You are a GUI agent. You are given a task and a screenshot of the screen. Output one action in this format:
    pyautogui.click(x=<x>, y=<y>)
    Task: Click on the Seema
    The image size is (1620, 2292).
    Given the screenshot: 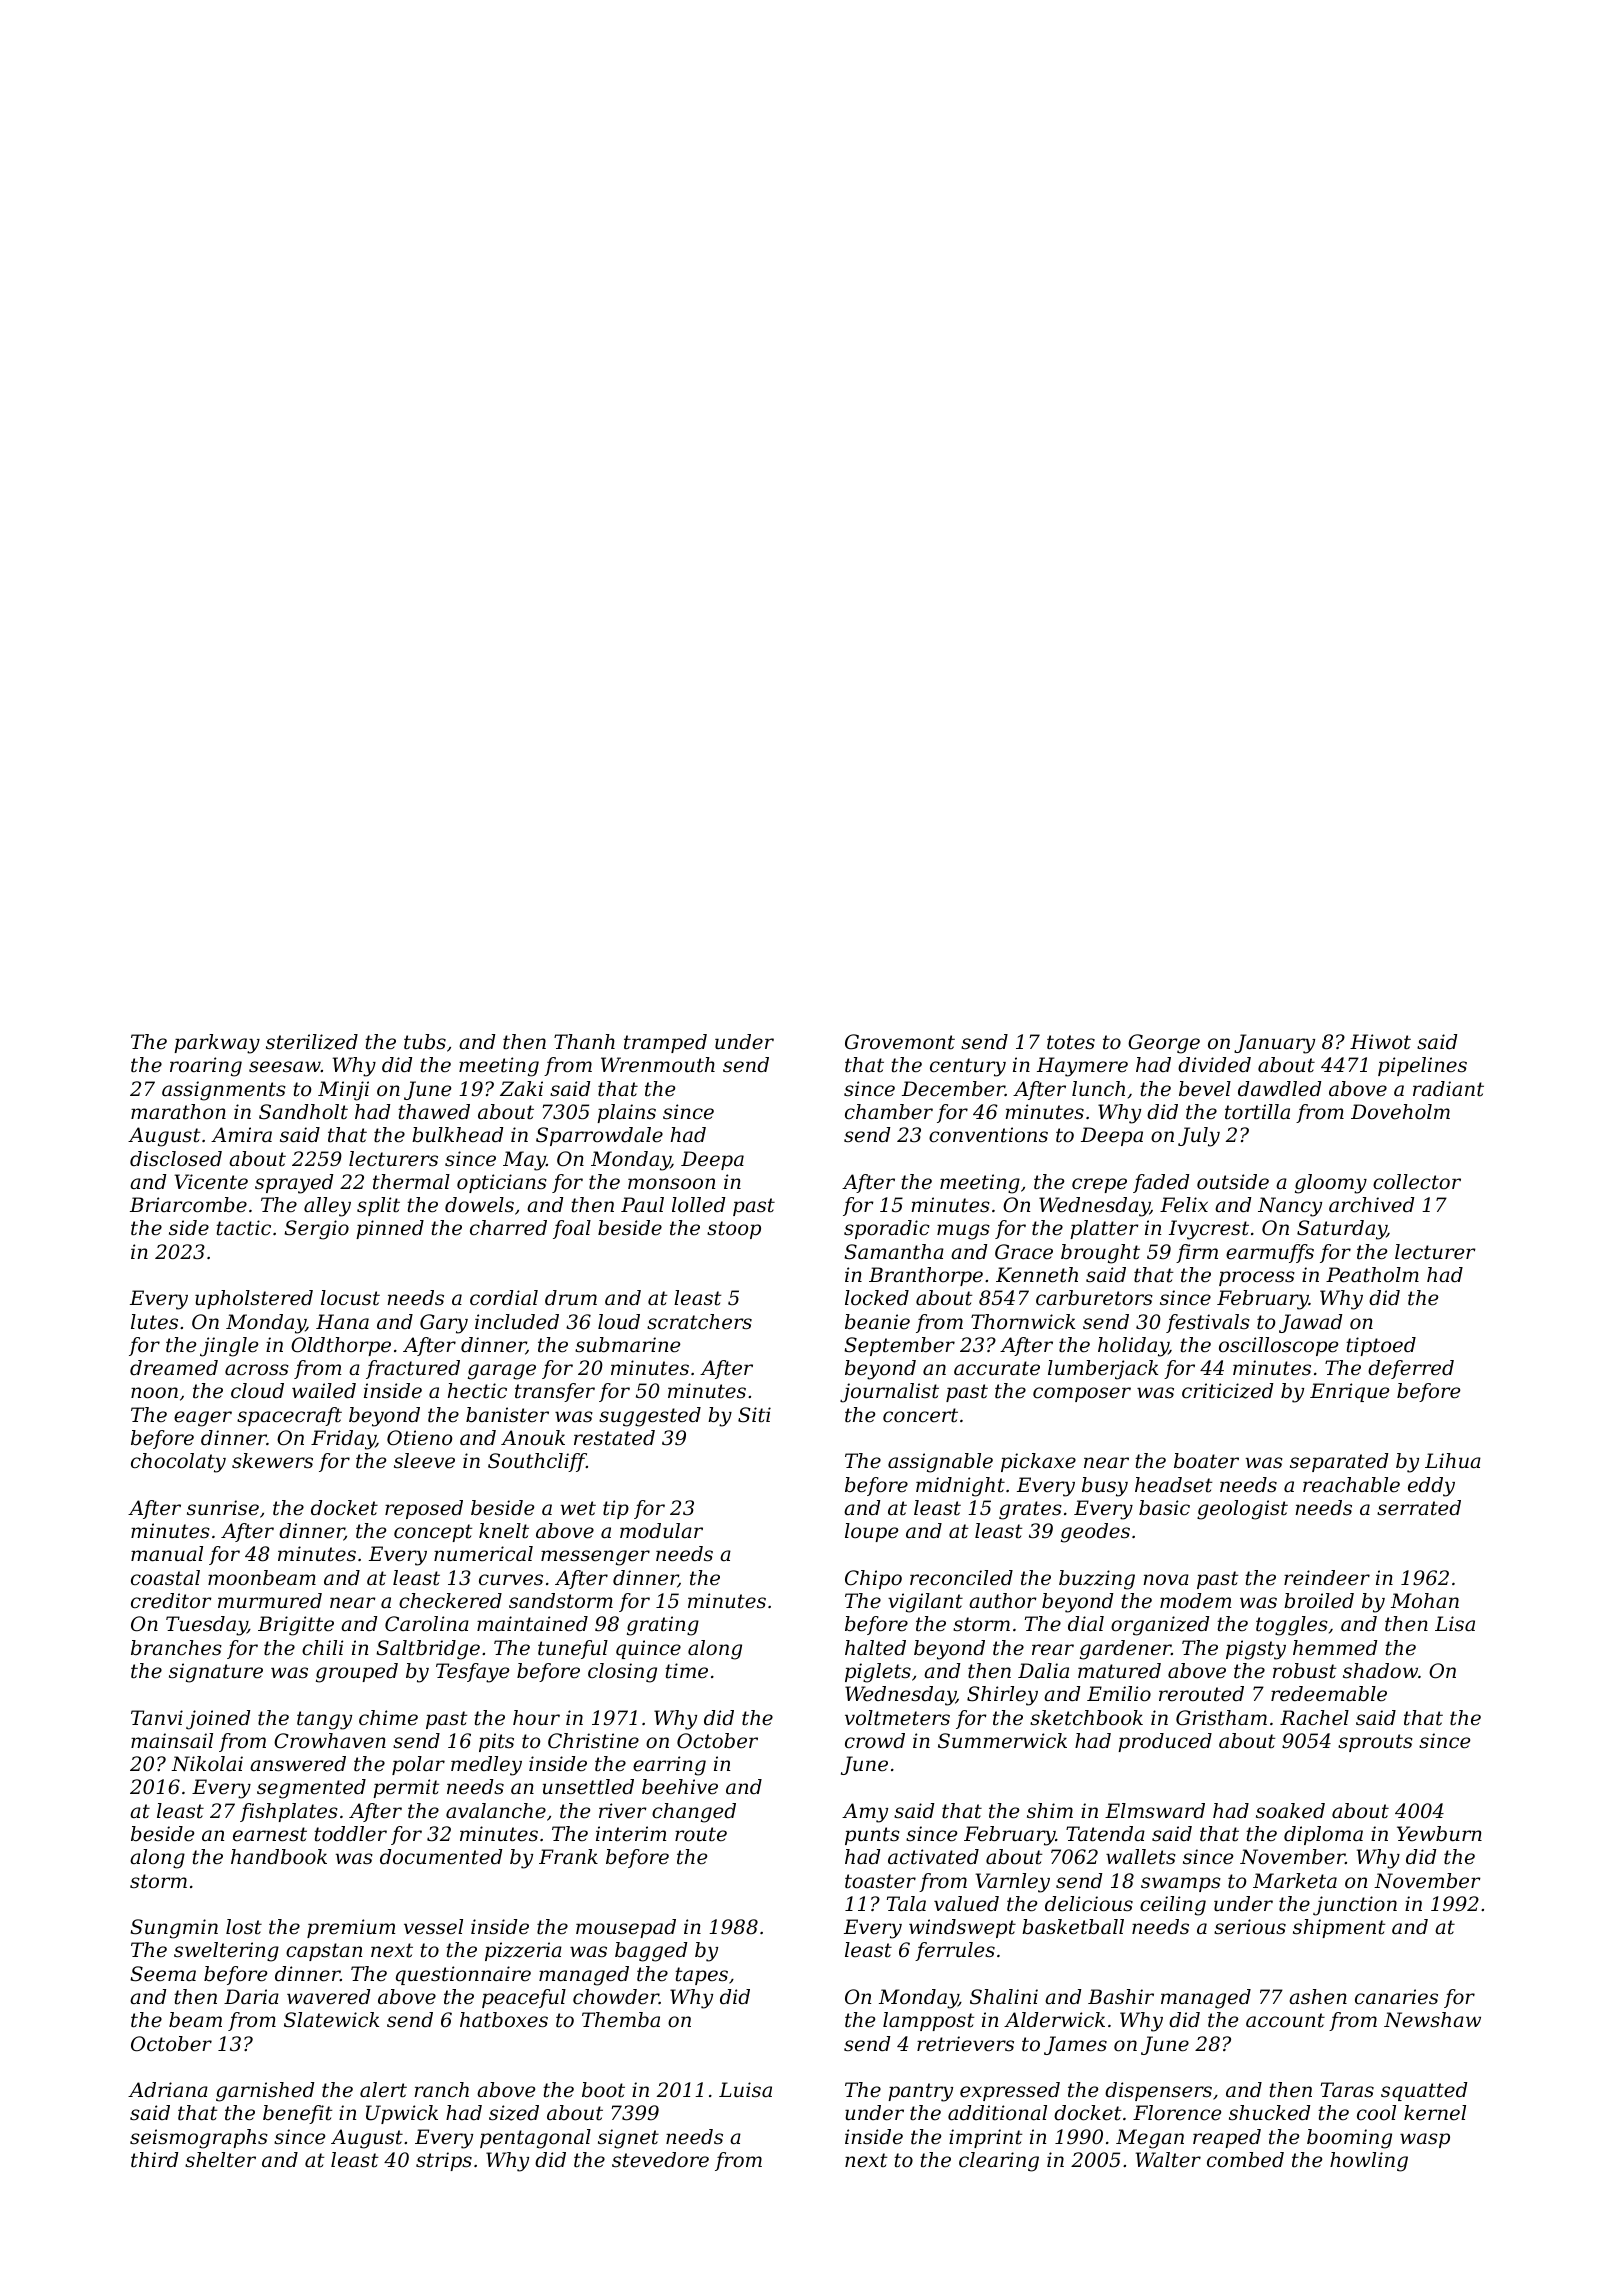 What is the action you would take?
    pyautogui.click(x=163, y=1974)
